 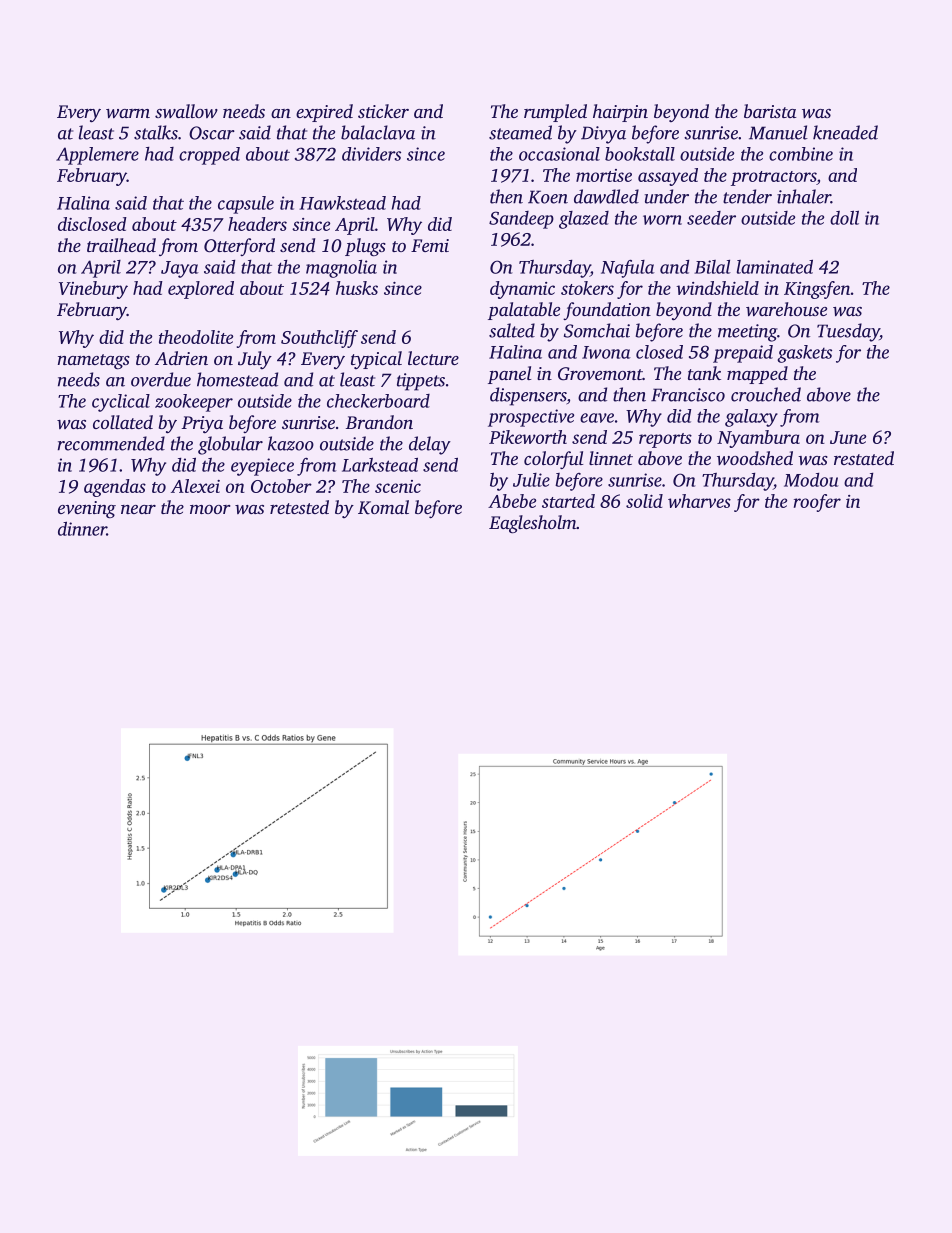 I want to click on Jaya, so click(x=180, y=269).
